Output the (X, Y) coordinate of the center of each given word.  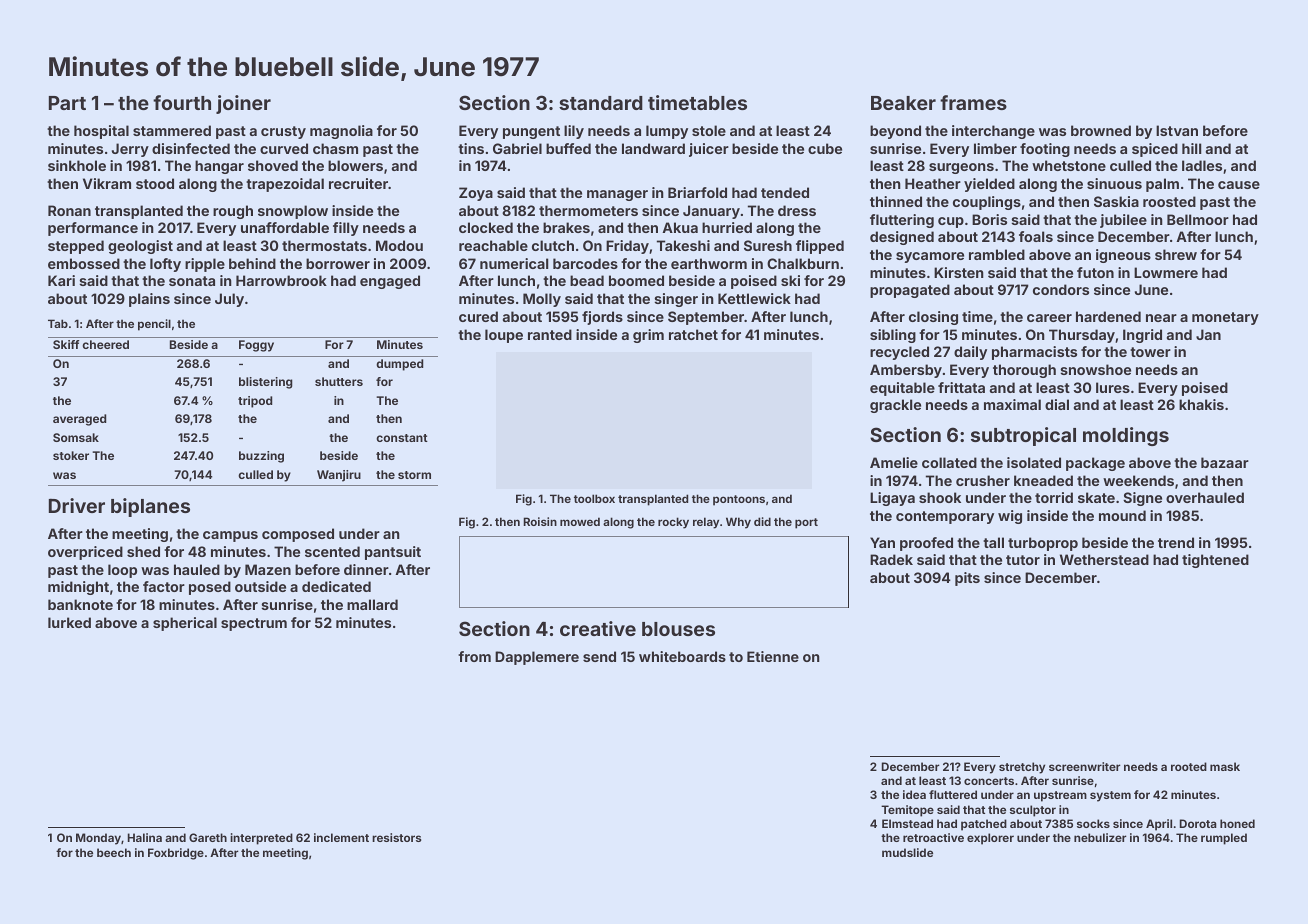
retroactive (933, 837)
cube (825, 148)
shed (143, 551)
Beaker (903, 103)
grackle (895, 406)
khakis (1201, 404)
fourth (182, 102)
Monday (98, 839)
